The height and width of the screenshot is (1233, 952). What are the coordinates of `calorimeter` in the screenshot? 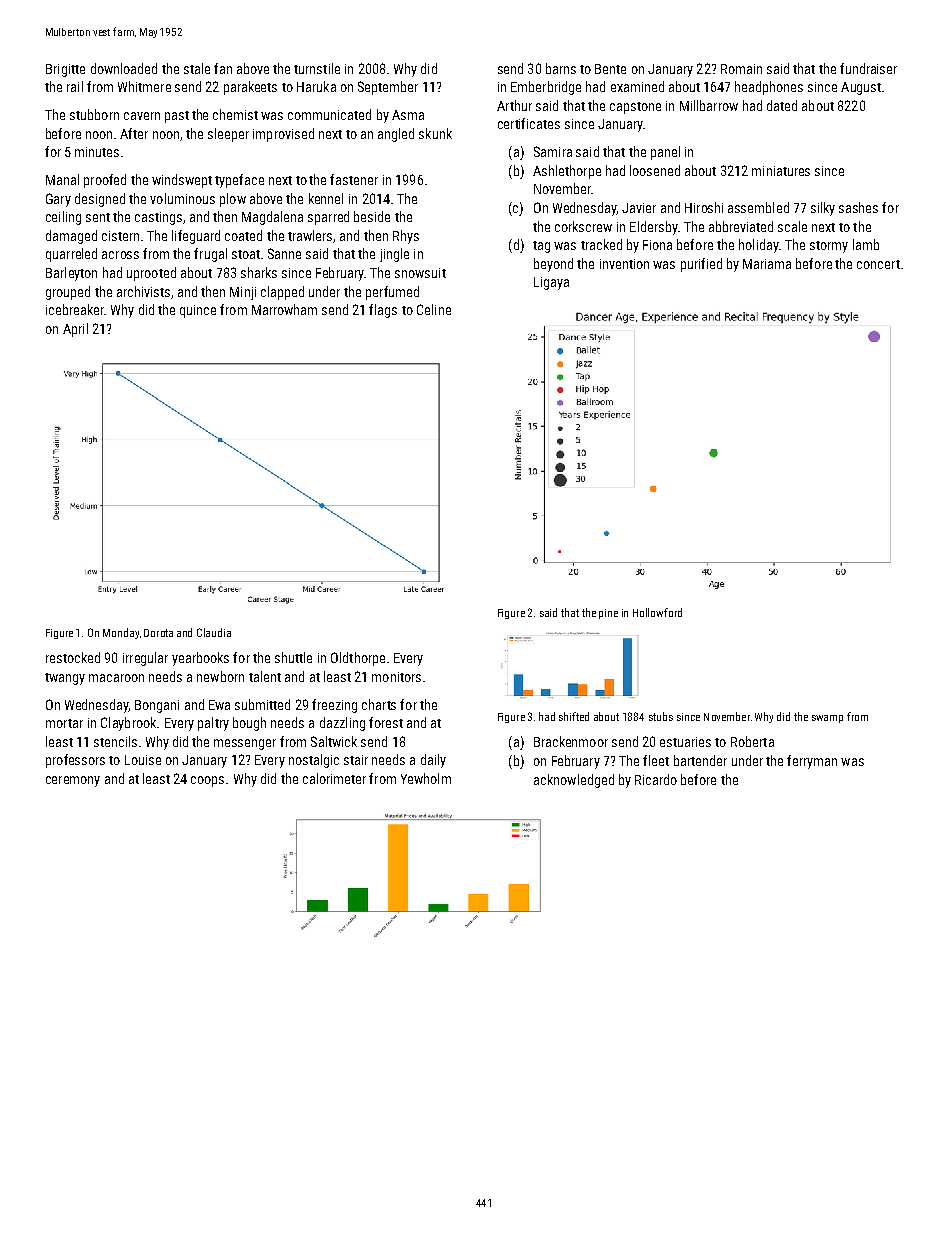 It's located at (334, 778).
